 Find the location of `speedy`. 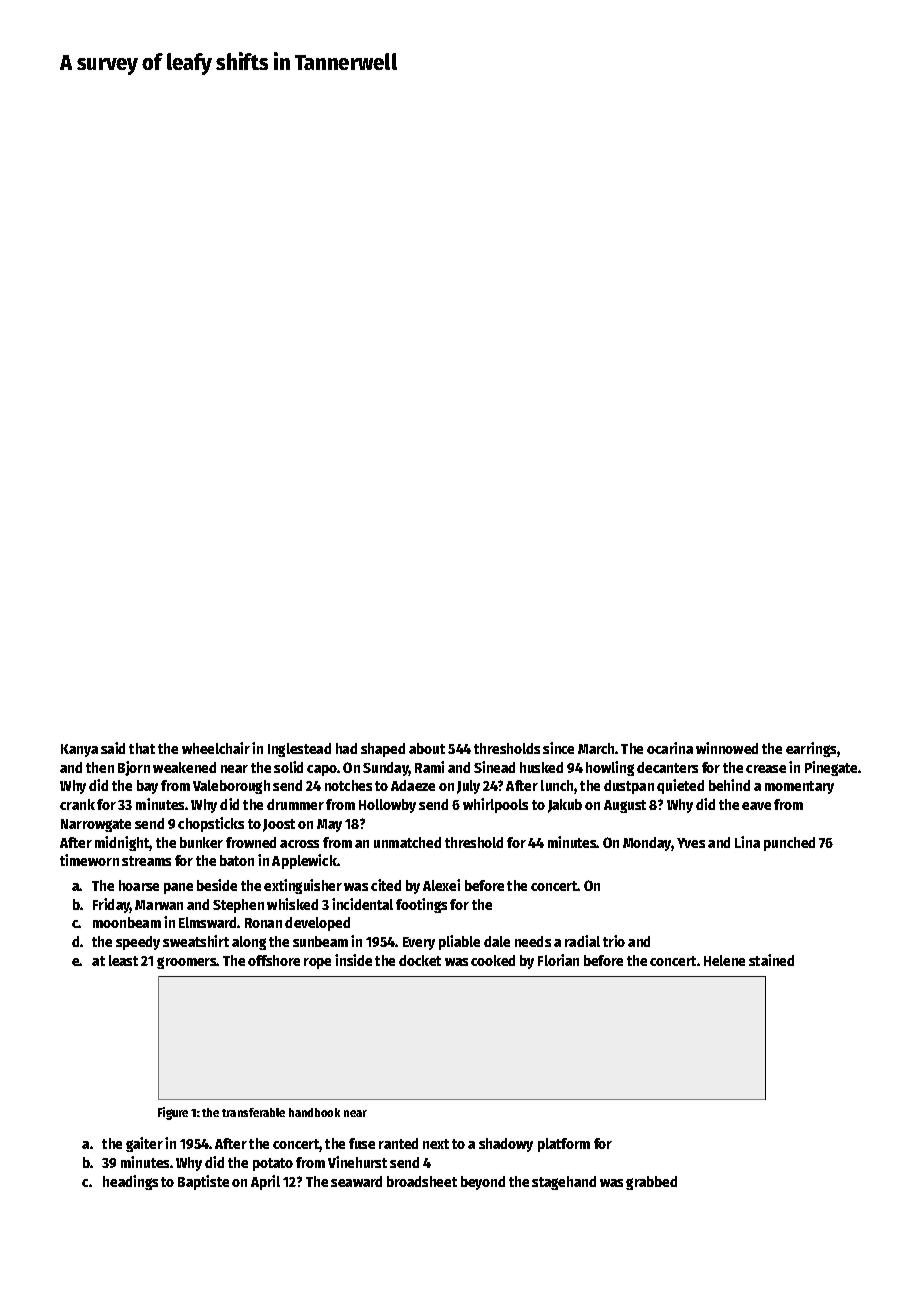

speedy is located at coordinates (138, 943).
